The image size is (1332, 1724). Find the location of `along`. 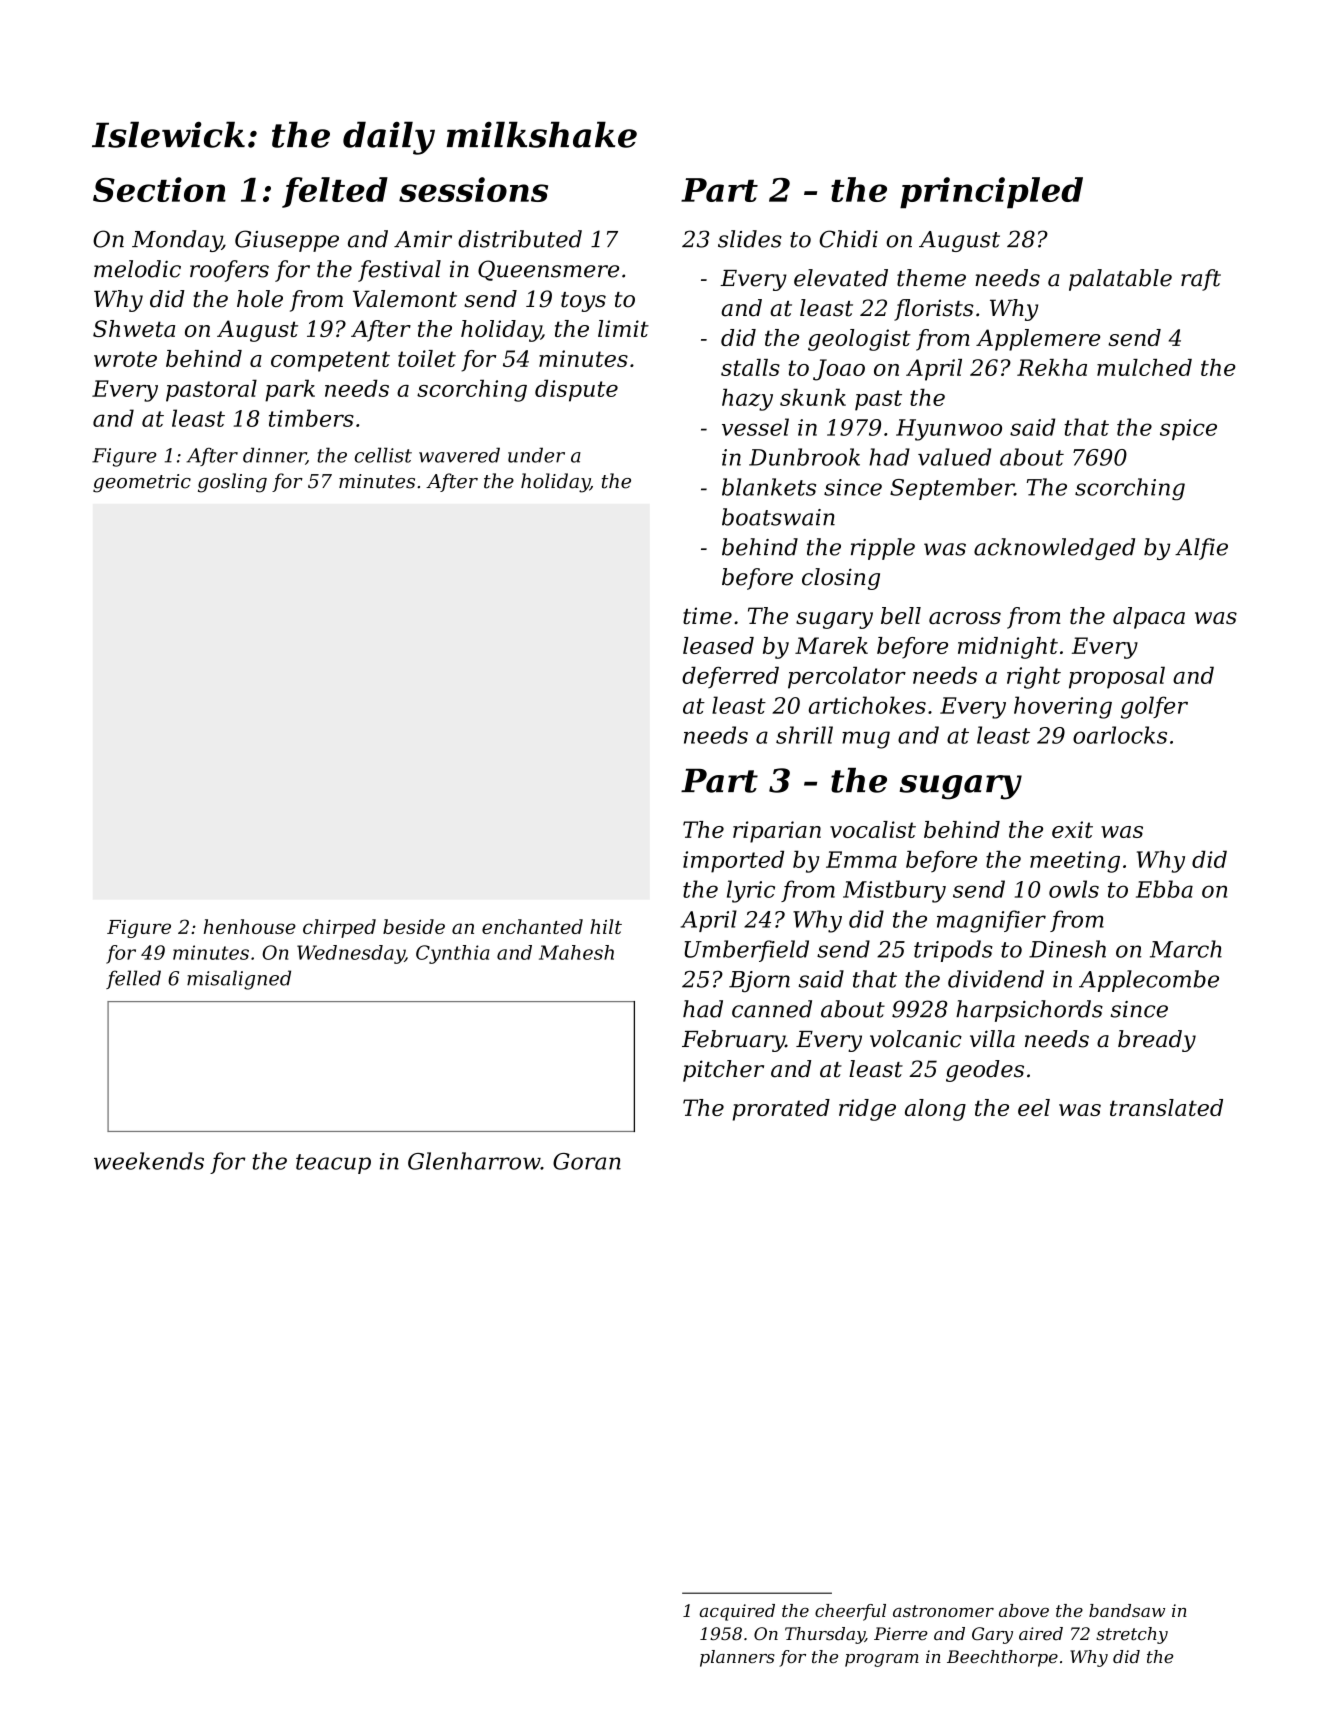

along is located at coordinates (935, 1110).
